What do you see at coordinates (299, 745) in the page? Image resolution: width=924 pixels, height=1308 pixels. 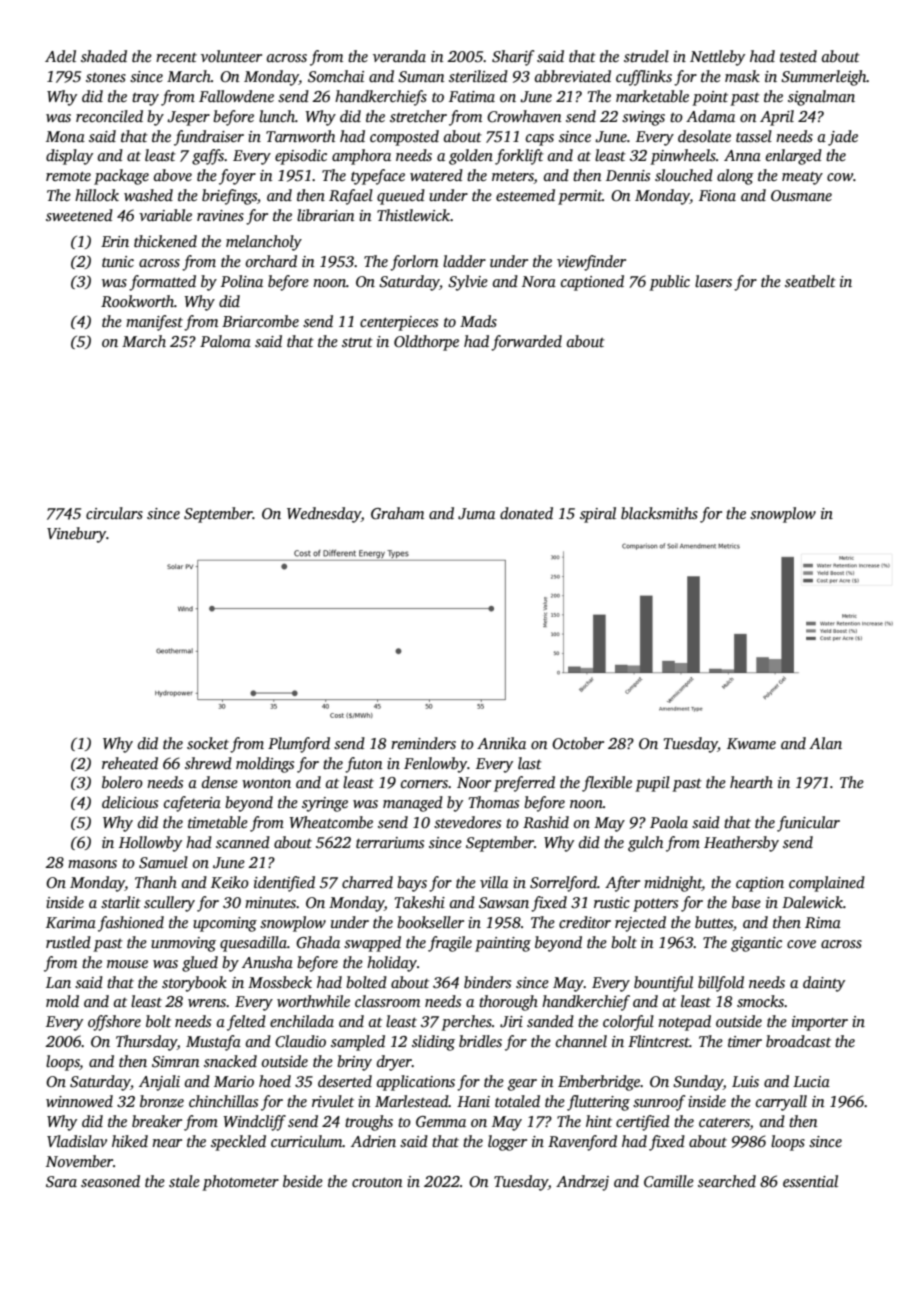 I see `Plumford` at bounding box center [299, 745].
